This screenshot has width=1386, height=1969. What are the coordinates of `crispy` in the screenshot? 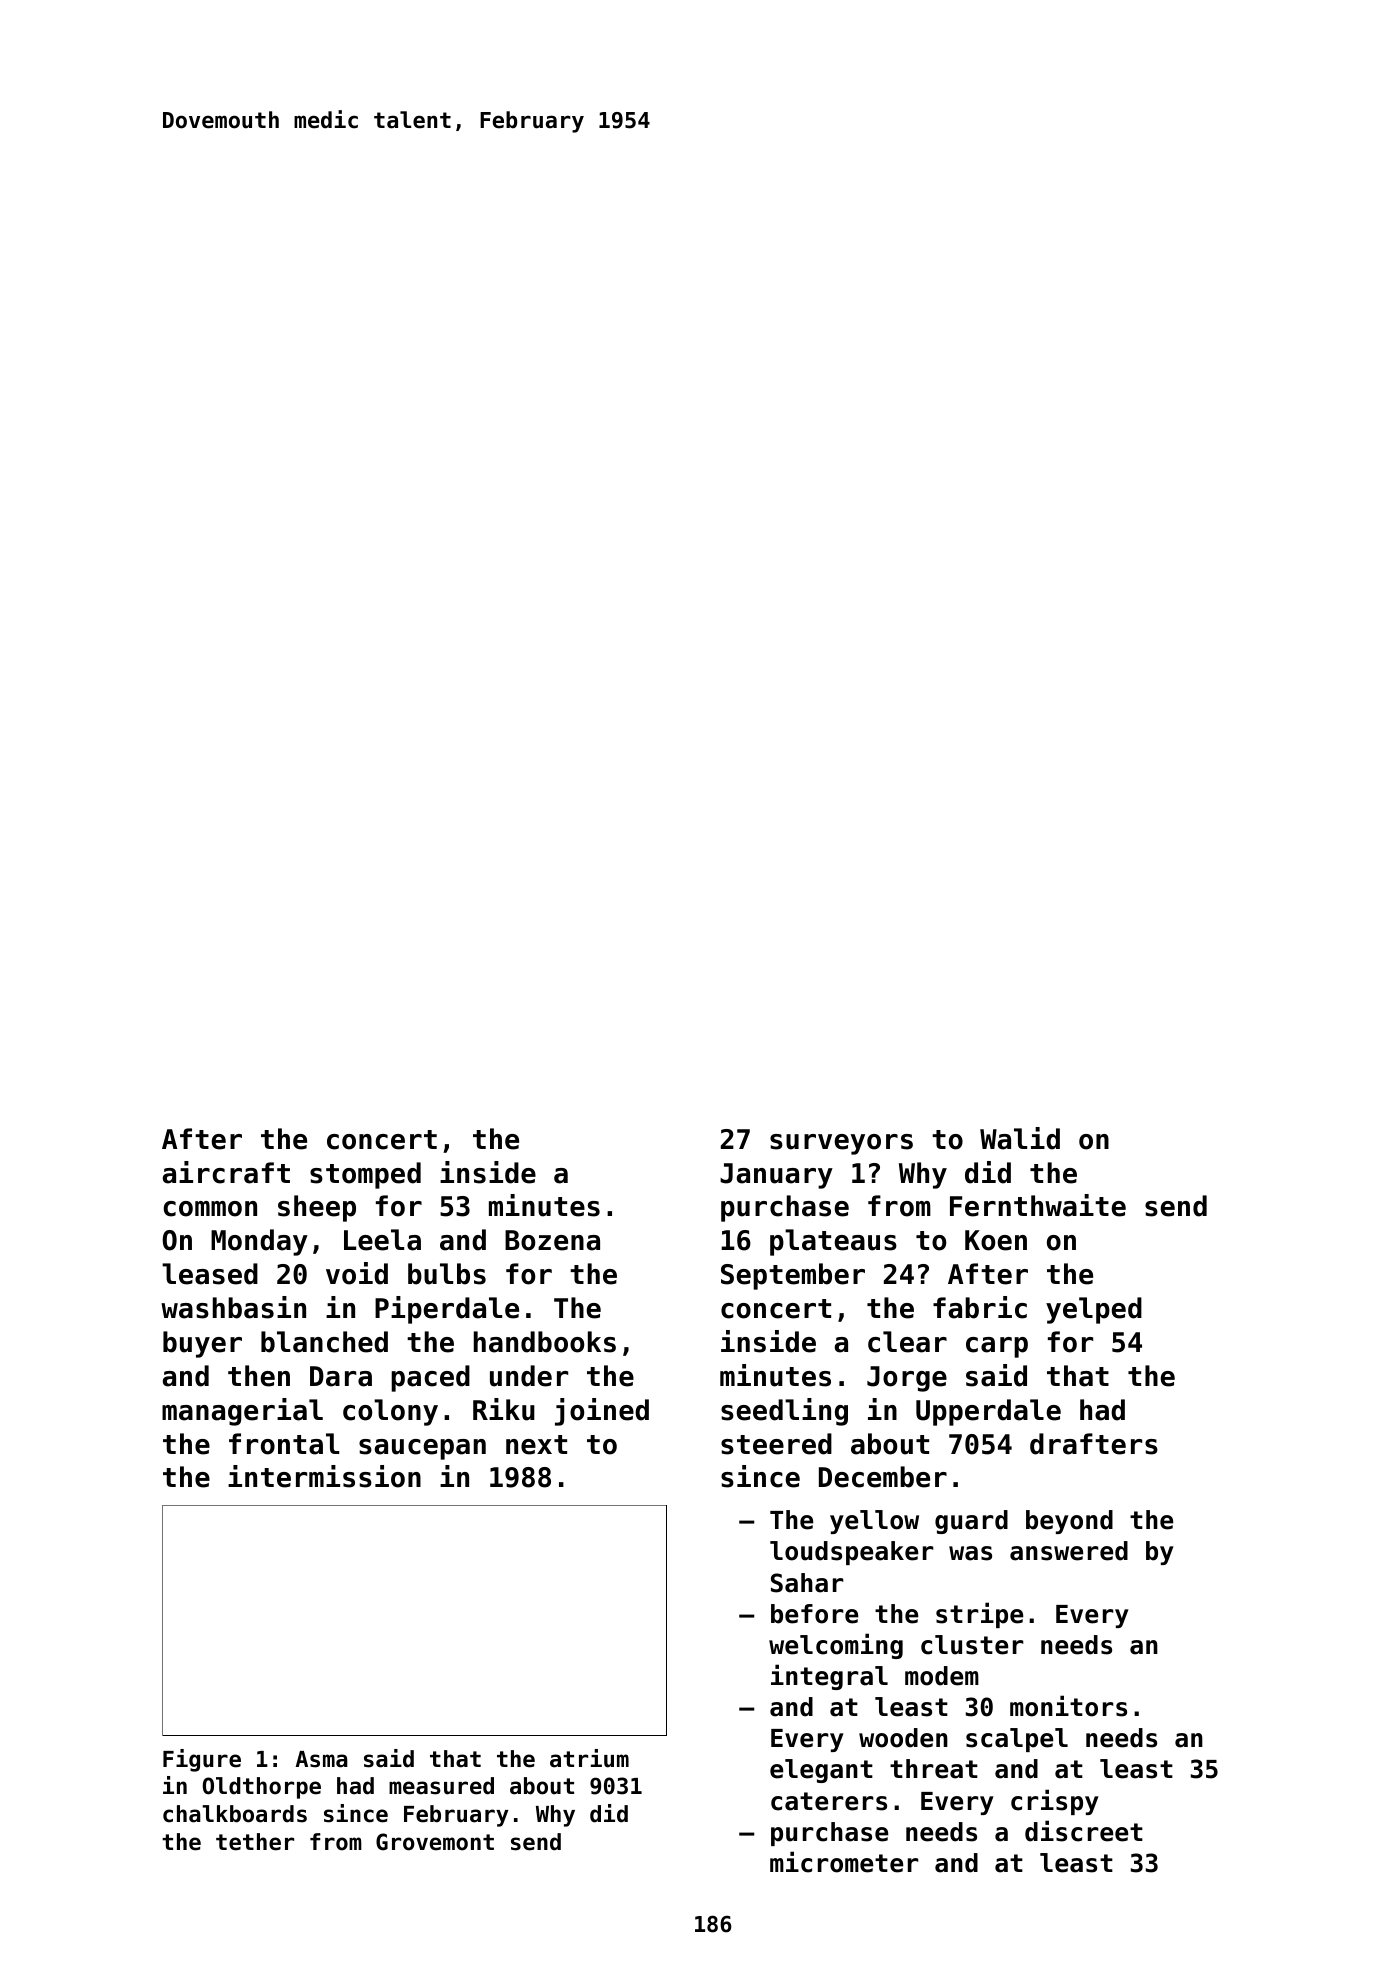 It's located at (1055, 1802).
